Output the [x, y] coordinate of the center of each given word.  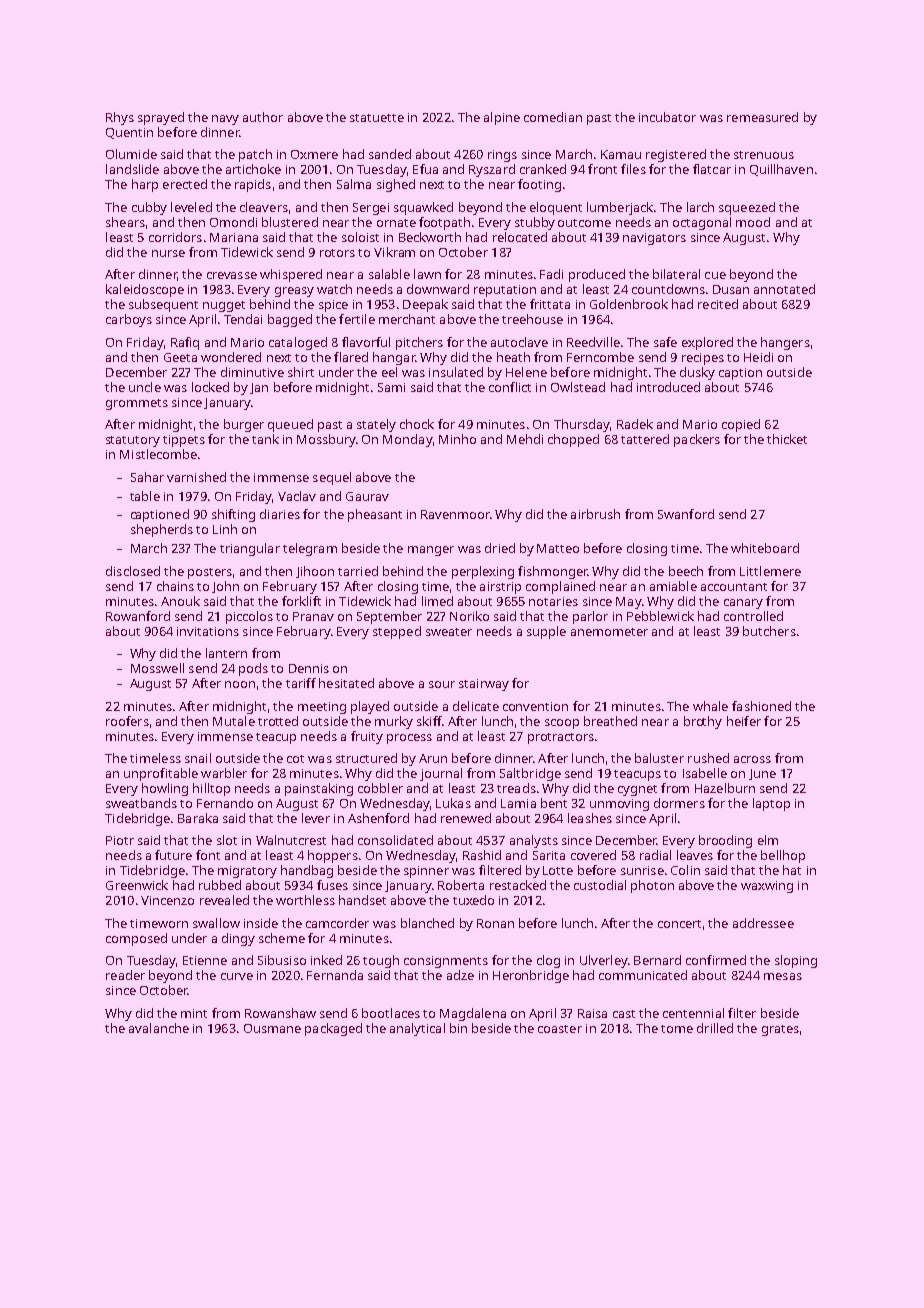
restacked [518, 885]
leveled [191, 207]
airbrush [595, 514]
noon [240, 684]
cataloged [298, 343]
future [173, 855]
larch [700, 207]
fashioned [761, 706]
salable [389, 274]
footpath [444, 223]
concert [679, 924]
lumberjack [620, 208]
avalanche [159, 1028]
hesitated [346, 683]
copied [741, 425]
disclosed [133, 571]
